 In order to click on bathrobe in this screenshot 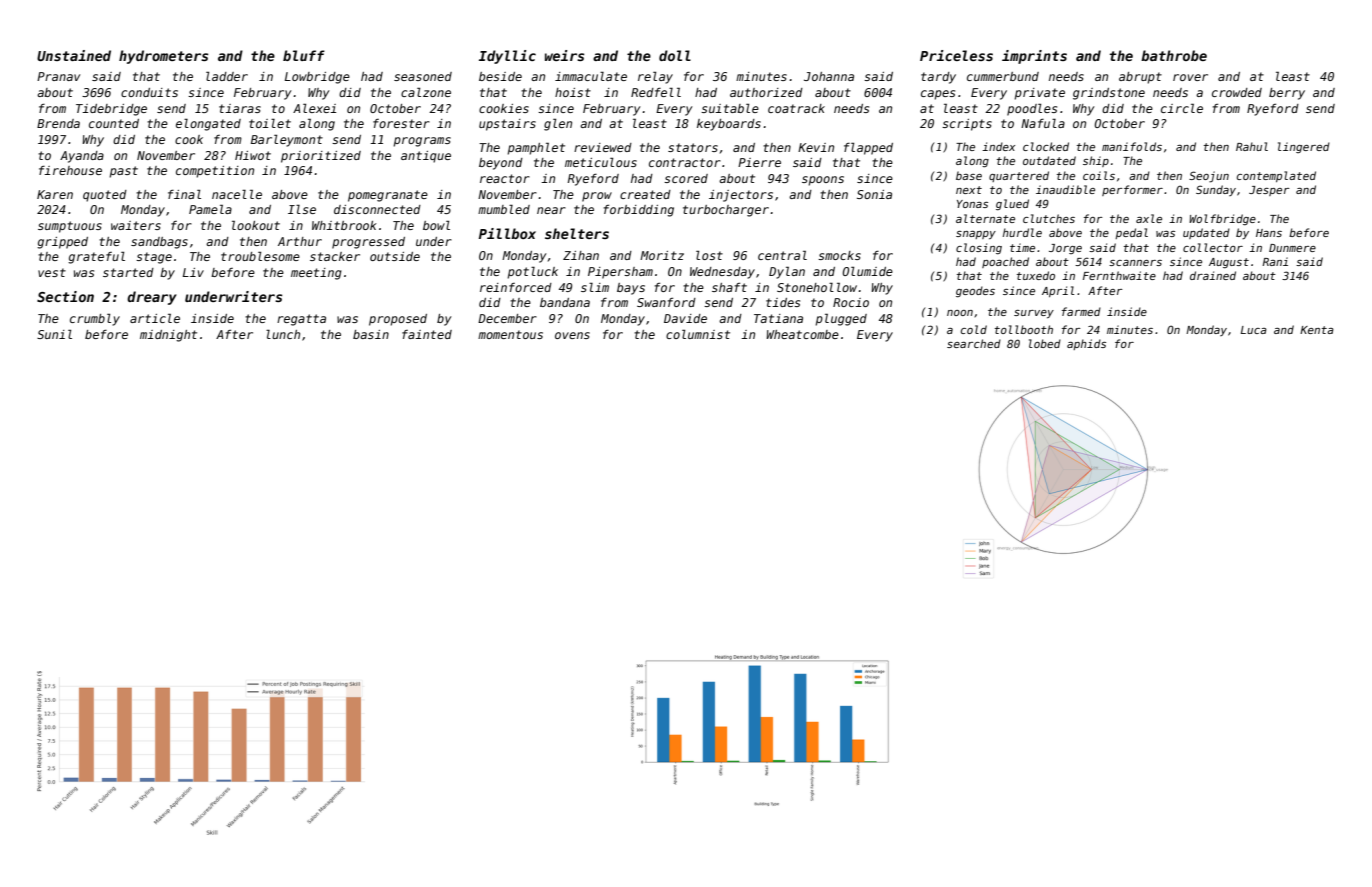, I will do `click(1174, 55)`.
